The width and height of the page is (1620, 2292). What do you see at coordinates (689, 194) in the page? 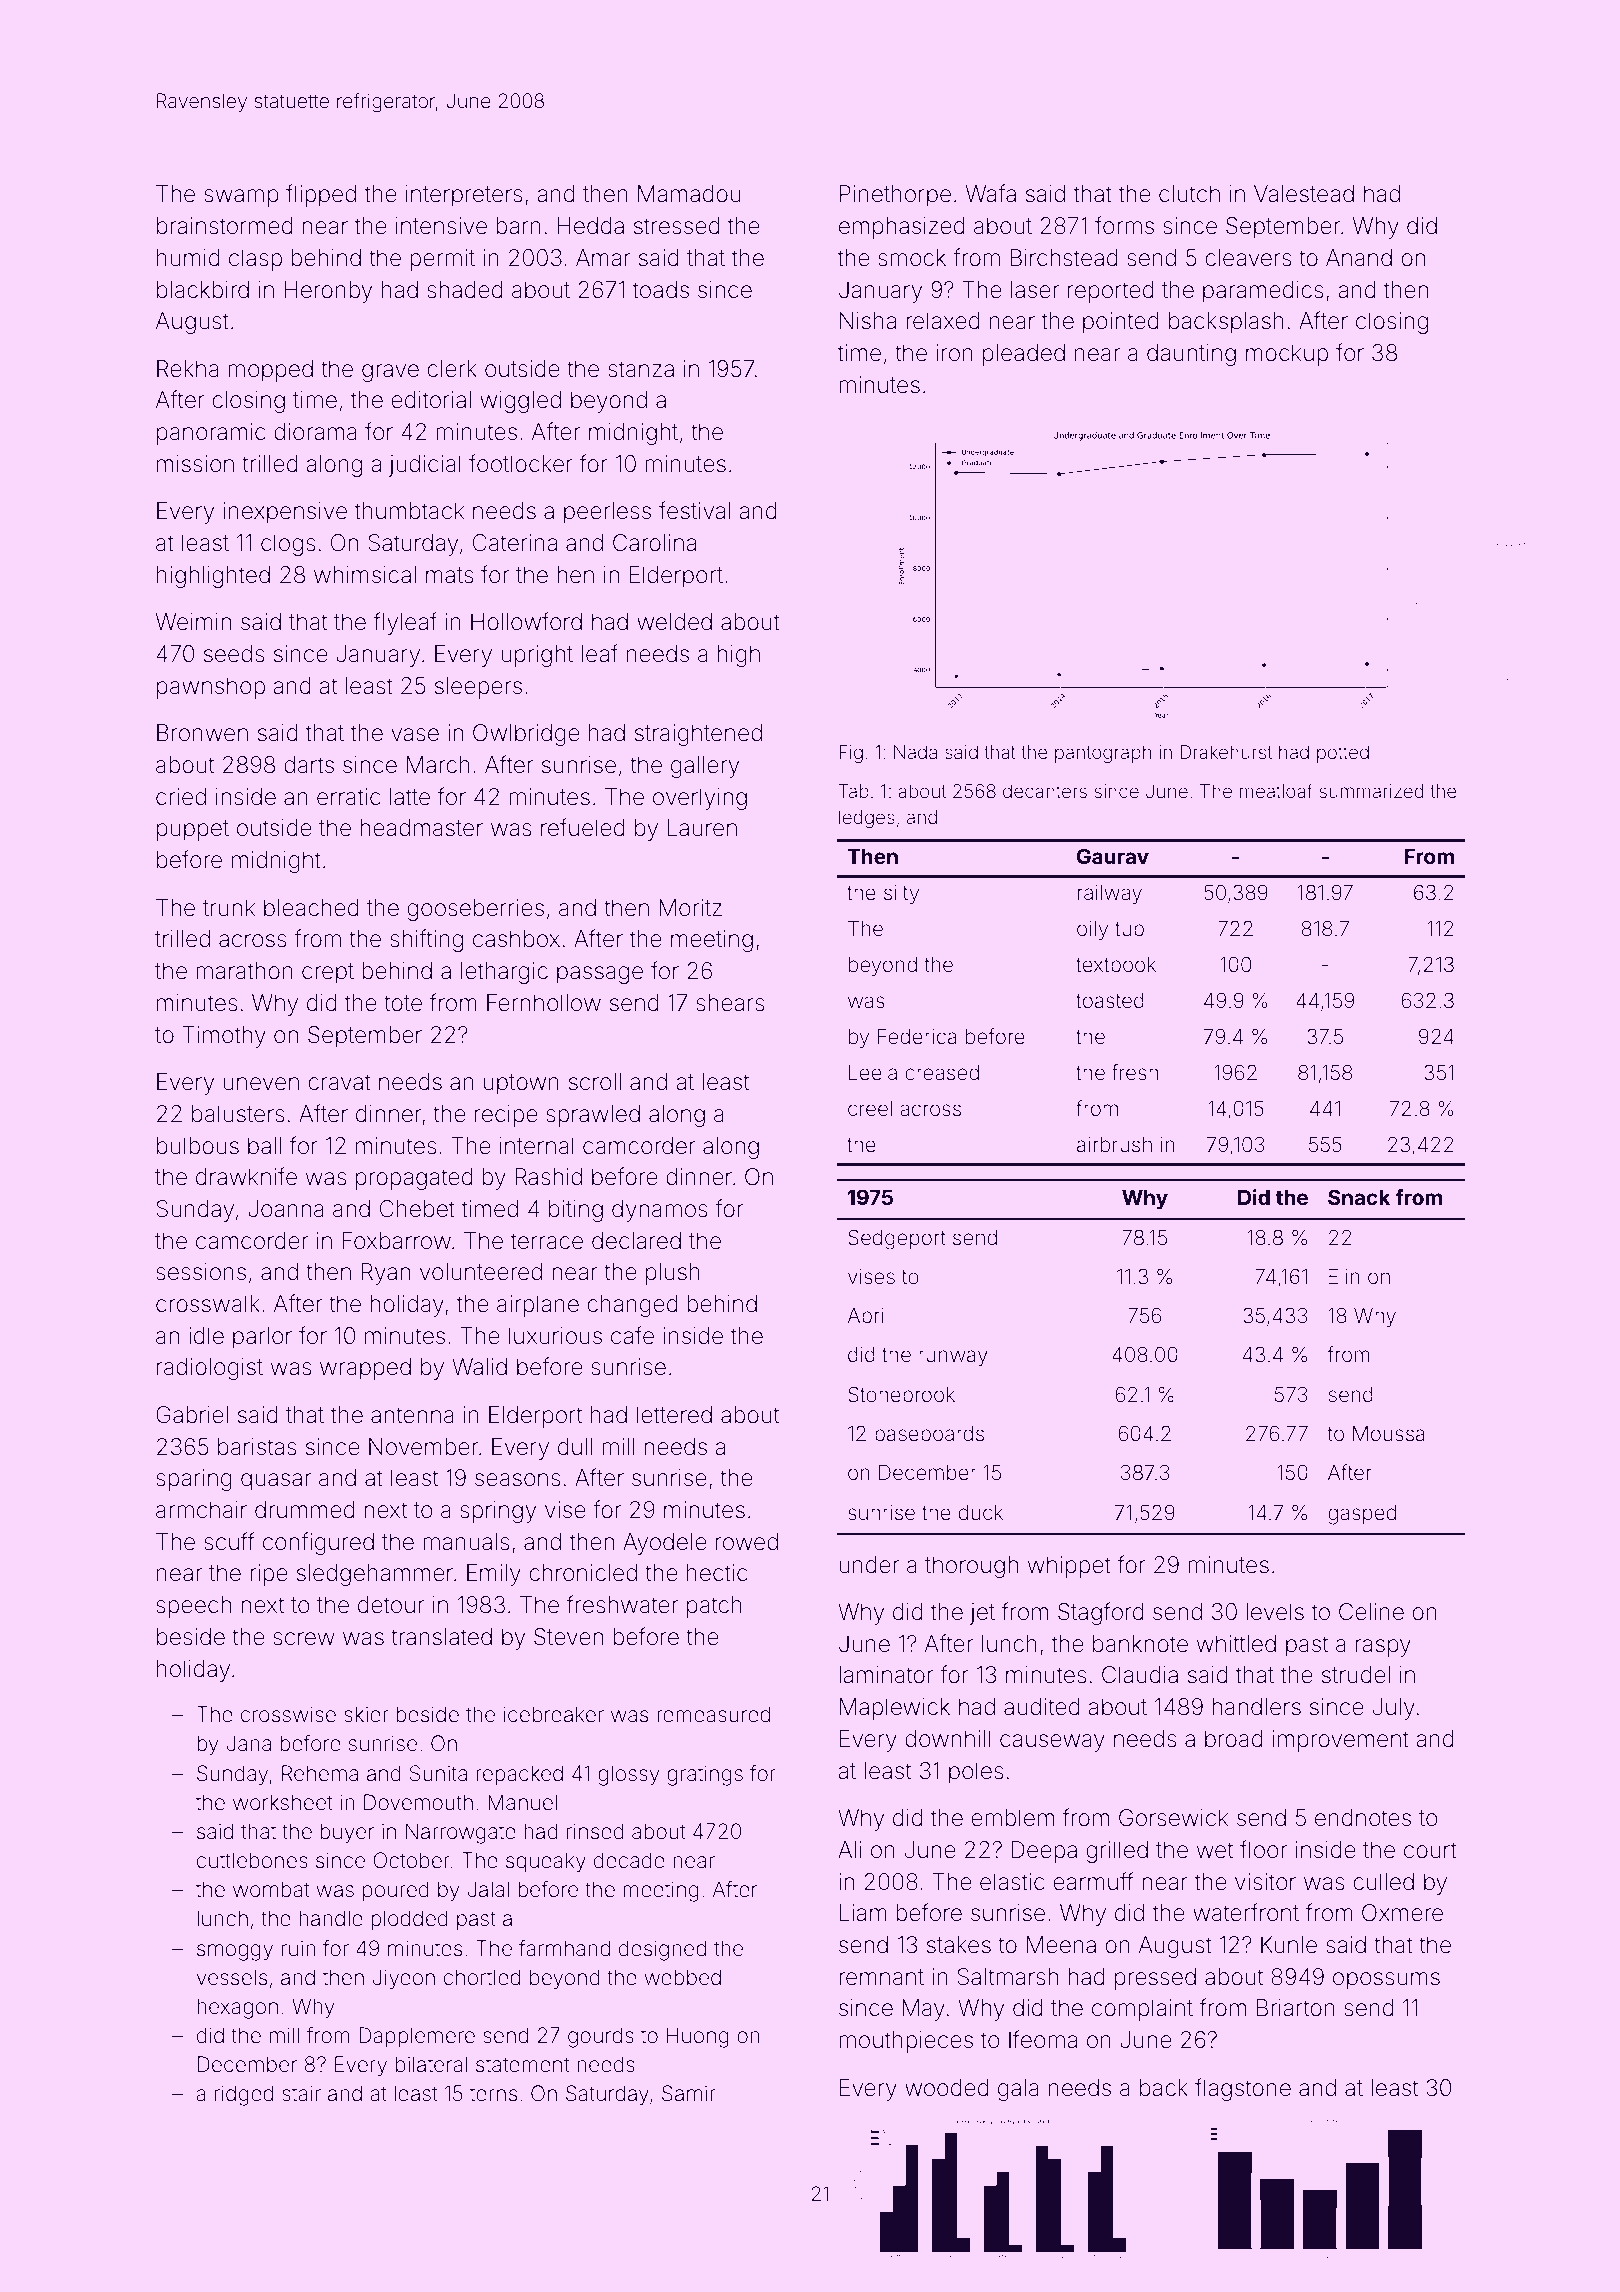
I see `Mamadou` at bounding box center [689, 194].
